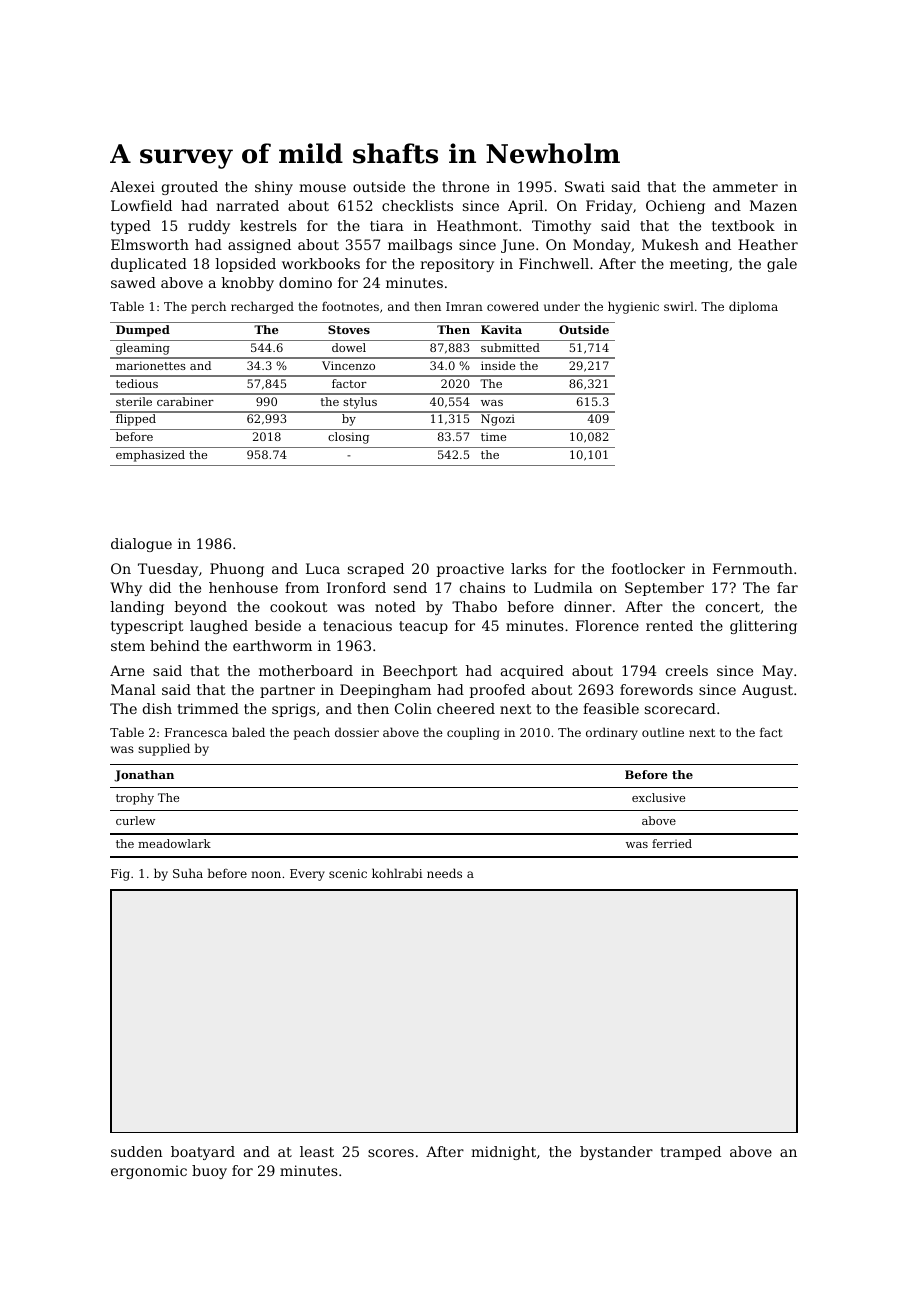 Image resolution: width=908 pixels, height=1316 pixels. I want to click on tramped, so click(690, 1153).
